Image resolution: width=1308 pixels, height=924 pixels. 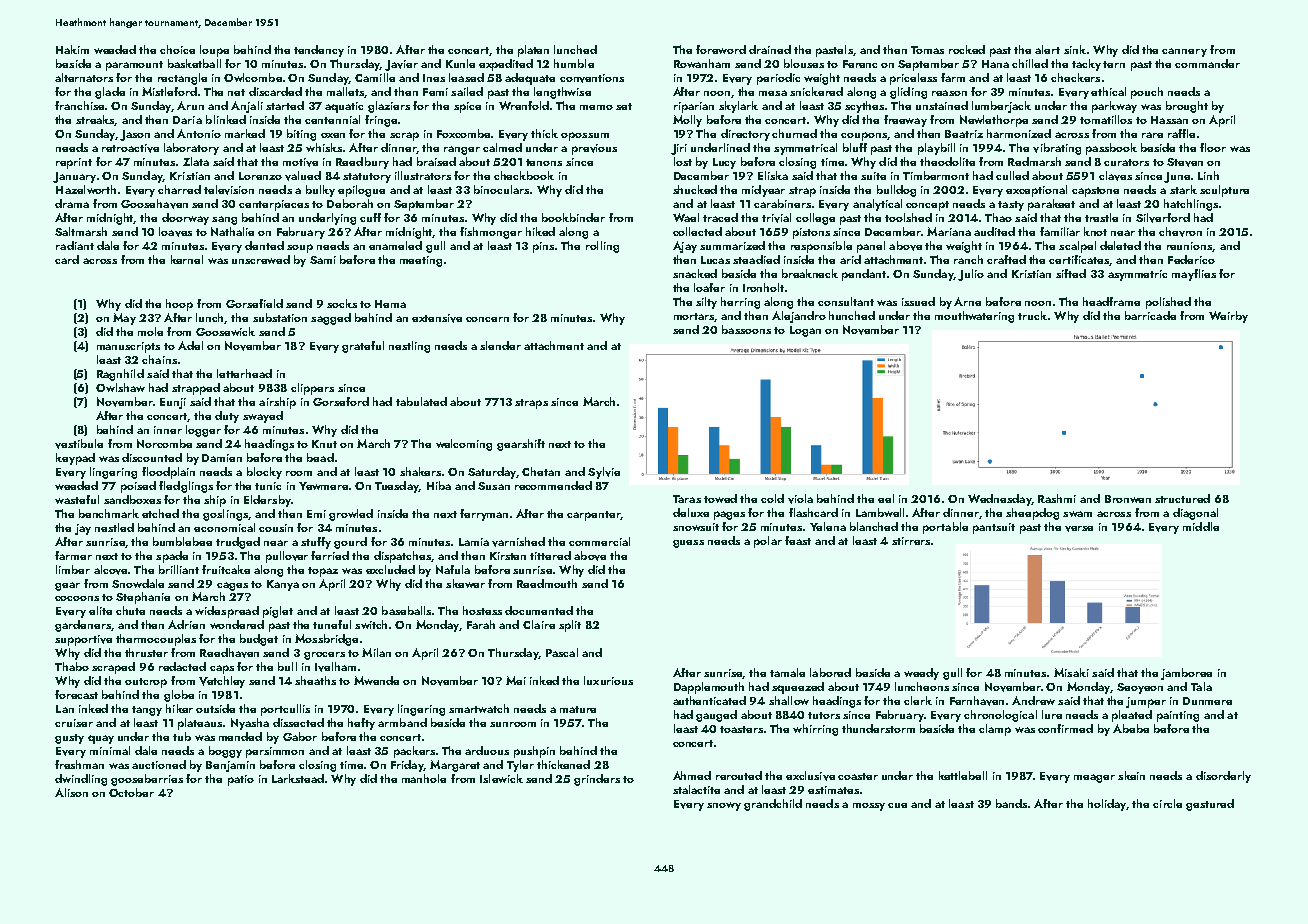 What do you see at coordinates (721, 49) in the document?
I see `foreword` at bounding box center [721, 49].
